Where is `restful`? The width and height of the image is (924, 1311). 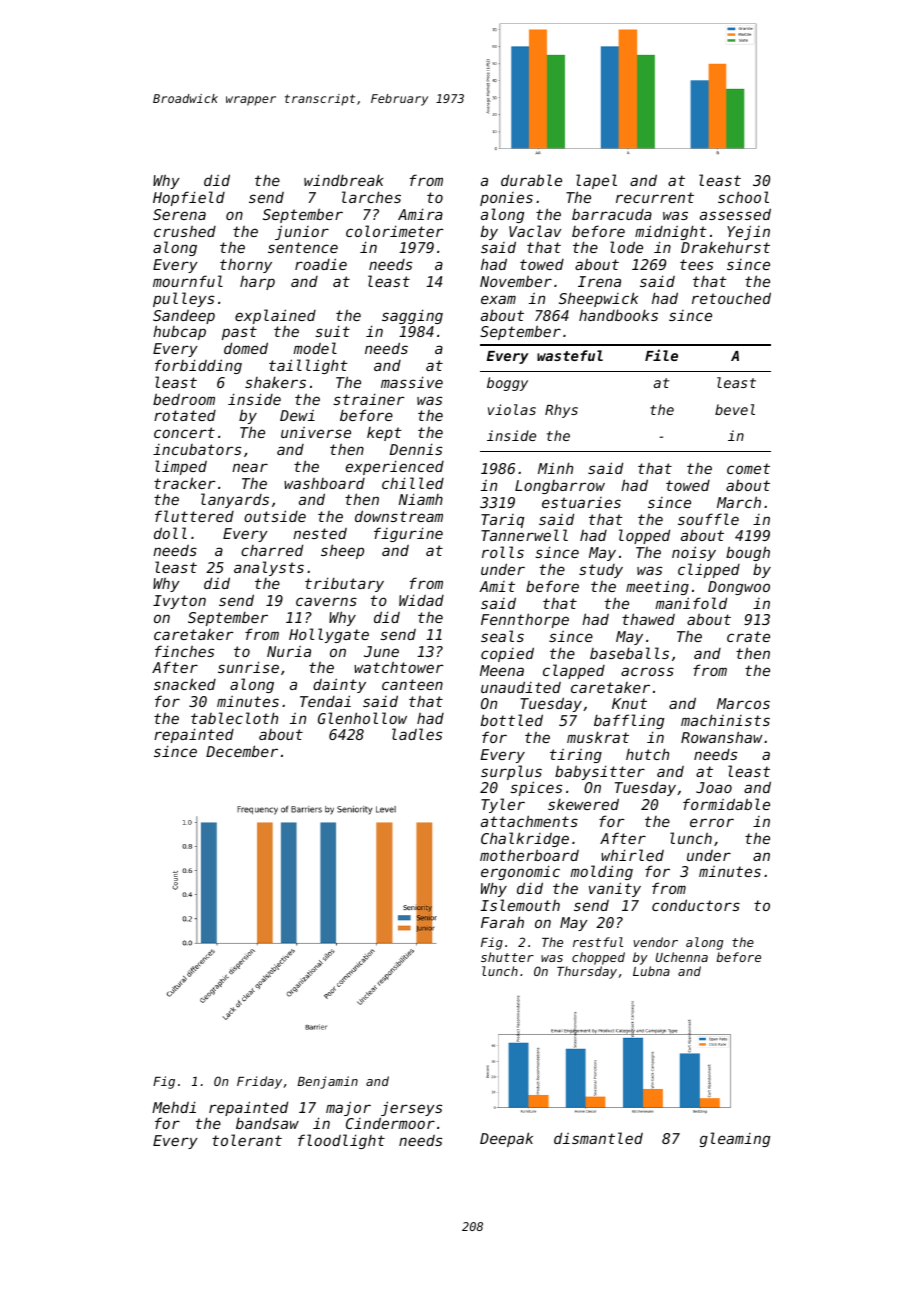
restful is located at coordinates (598, 942).
